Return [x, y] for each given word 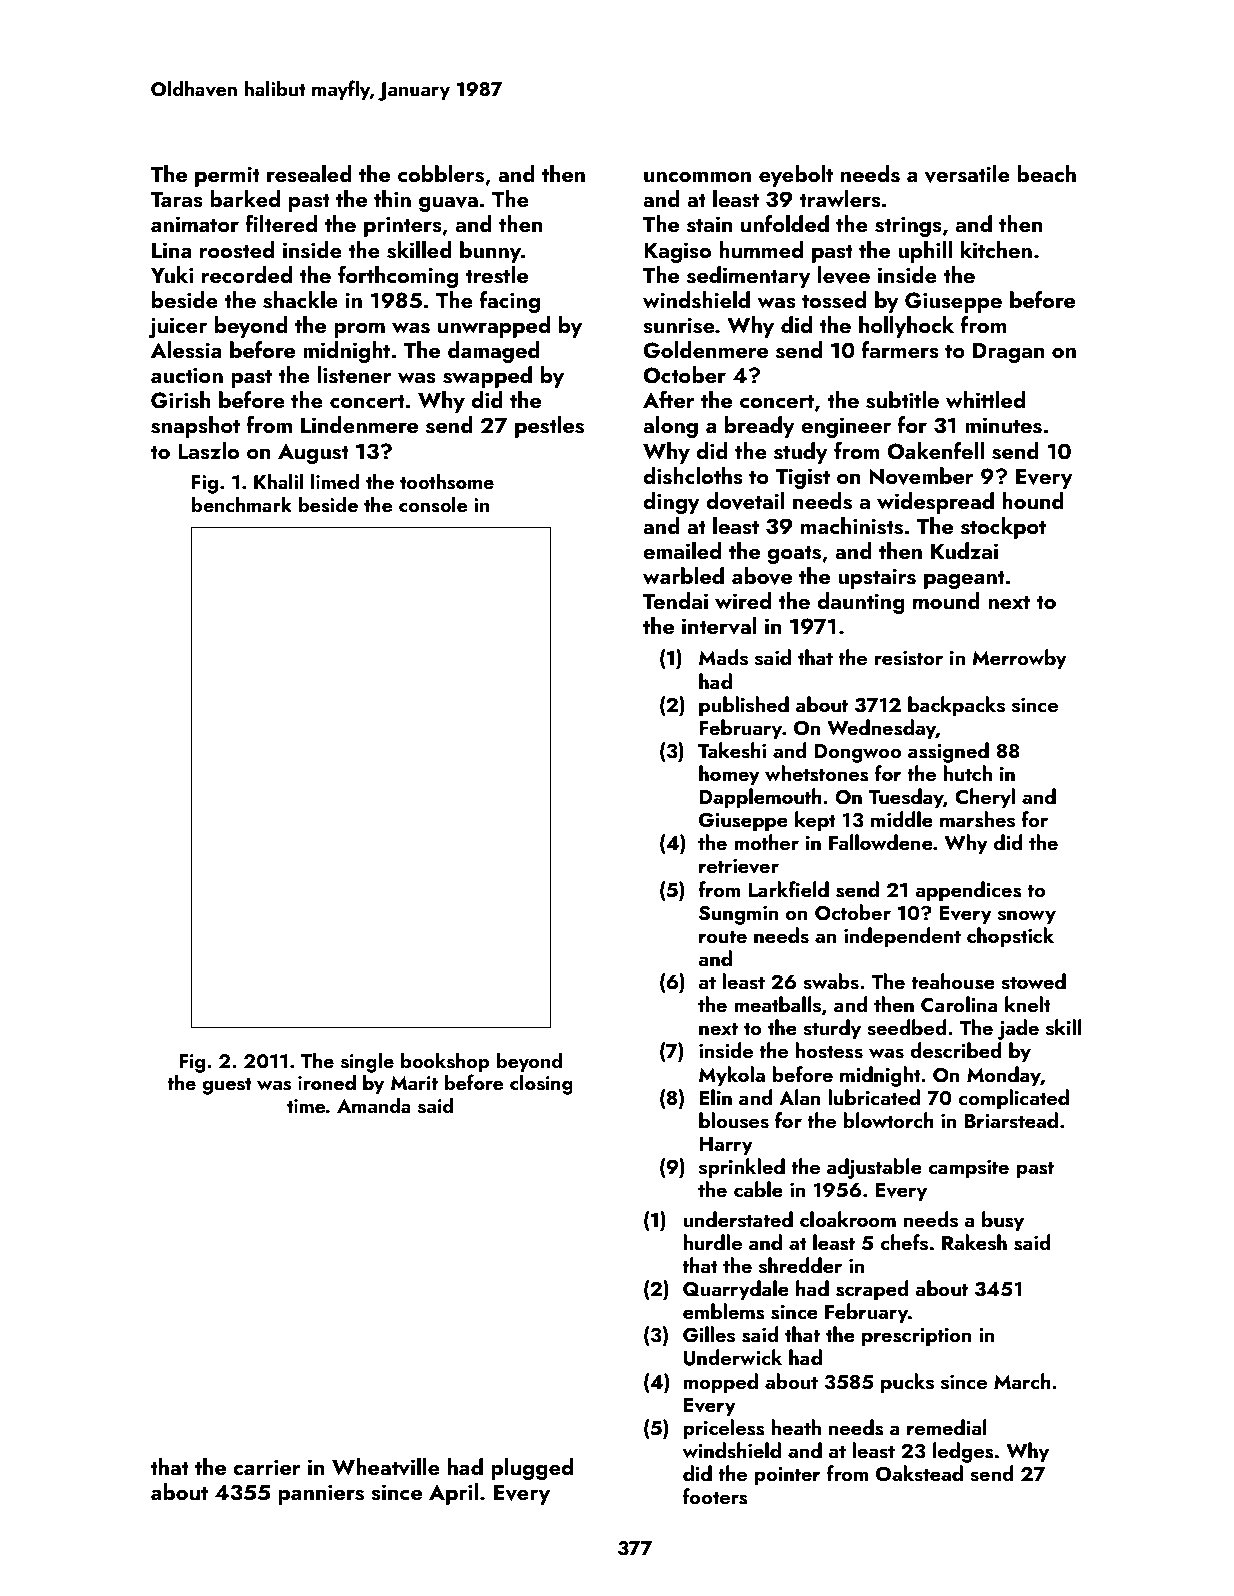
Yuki [172, 274]
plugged [532, 1469]
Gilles [709, 1334]
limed [335, 481]
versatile [967, 174]
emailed [682, 550]
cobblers [441, 174]
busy [1003, 1221]
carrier [267, 1467]
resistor [909, 658]
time [306, 1106]
